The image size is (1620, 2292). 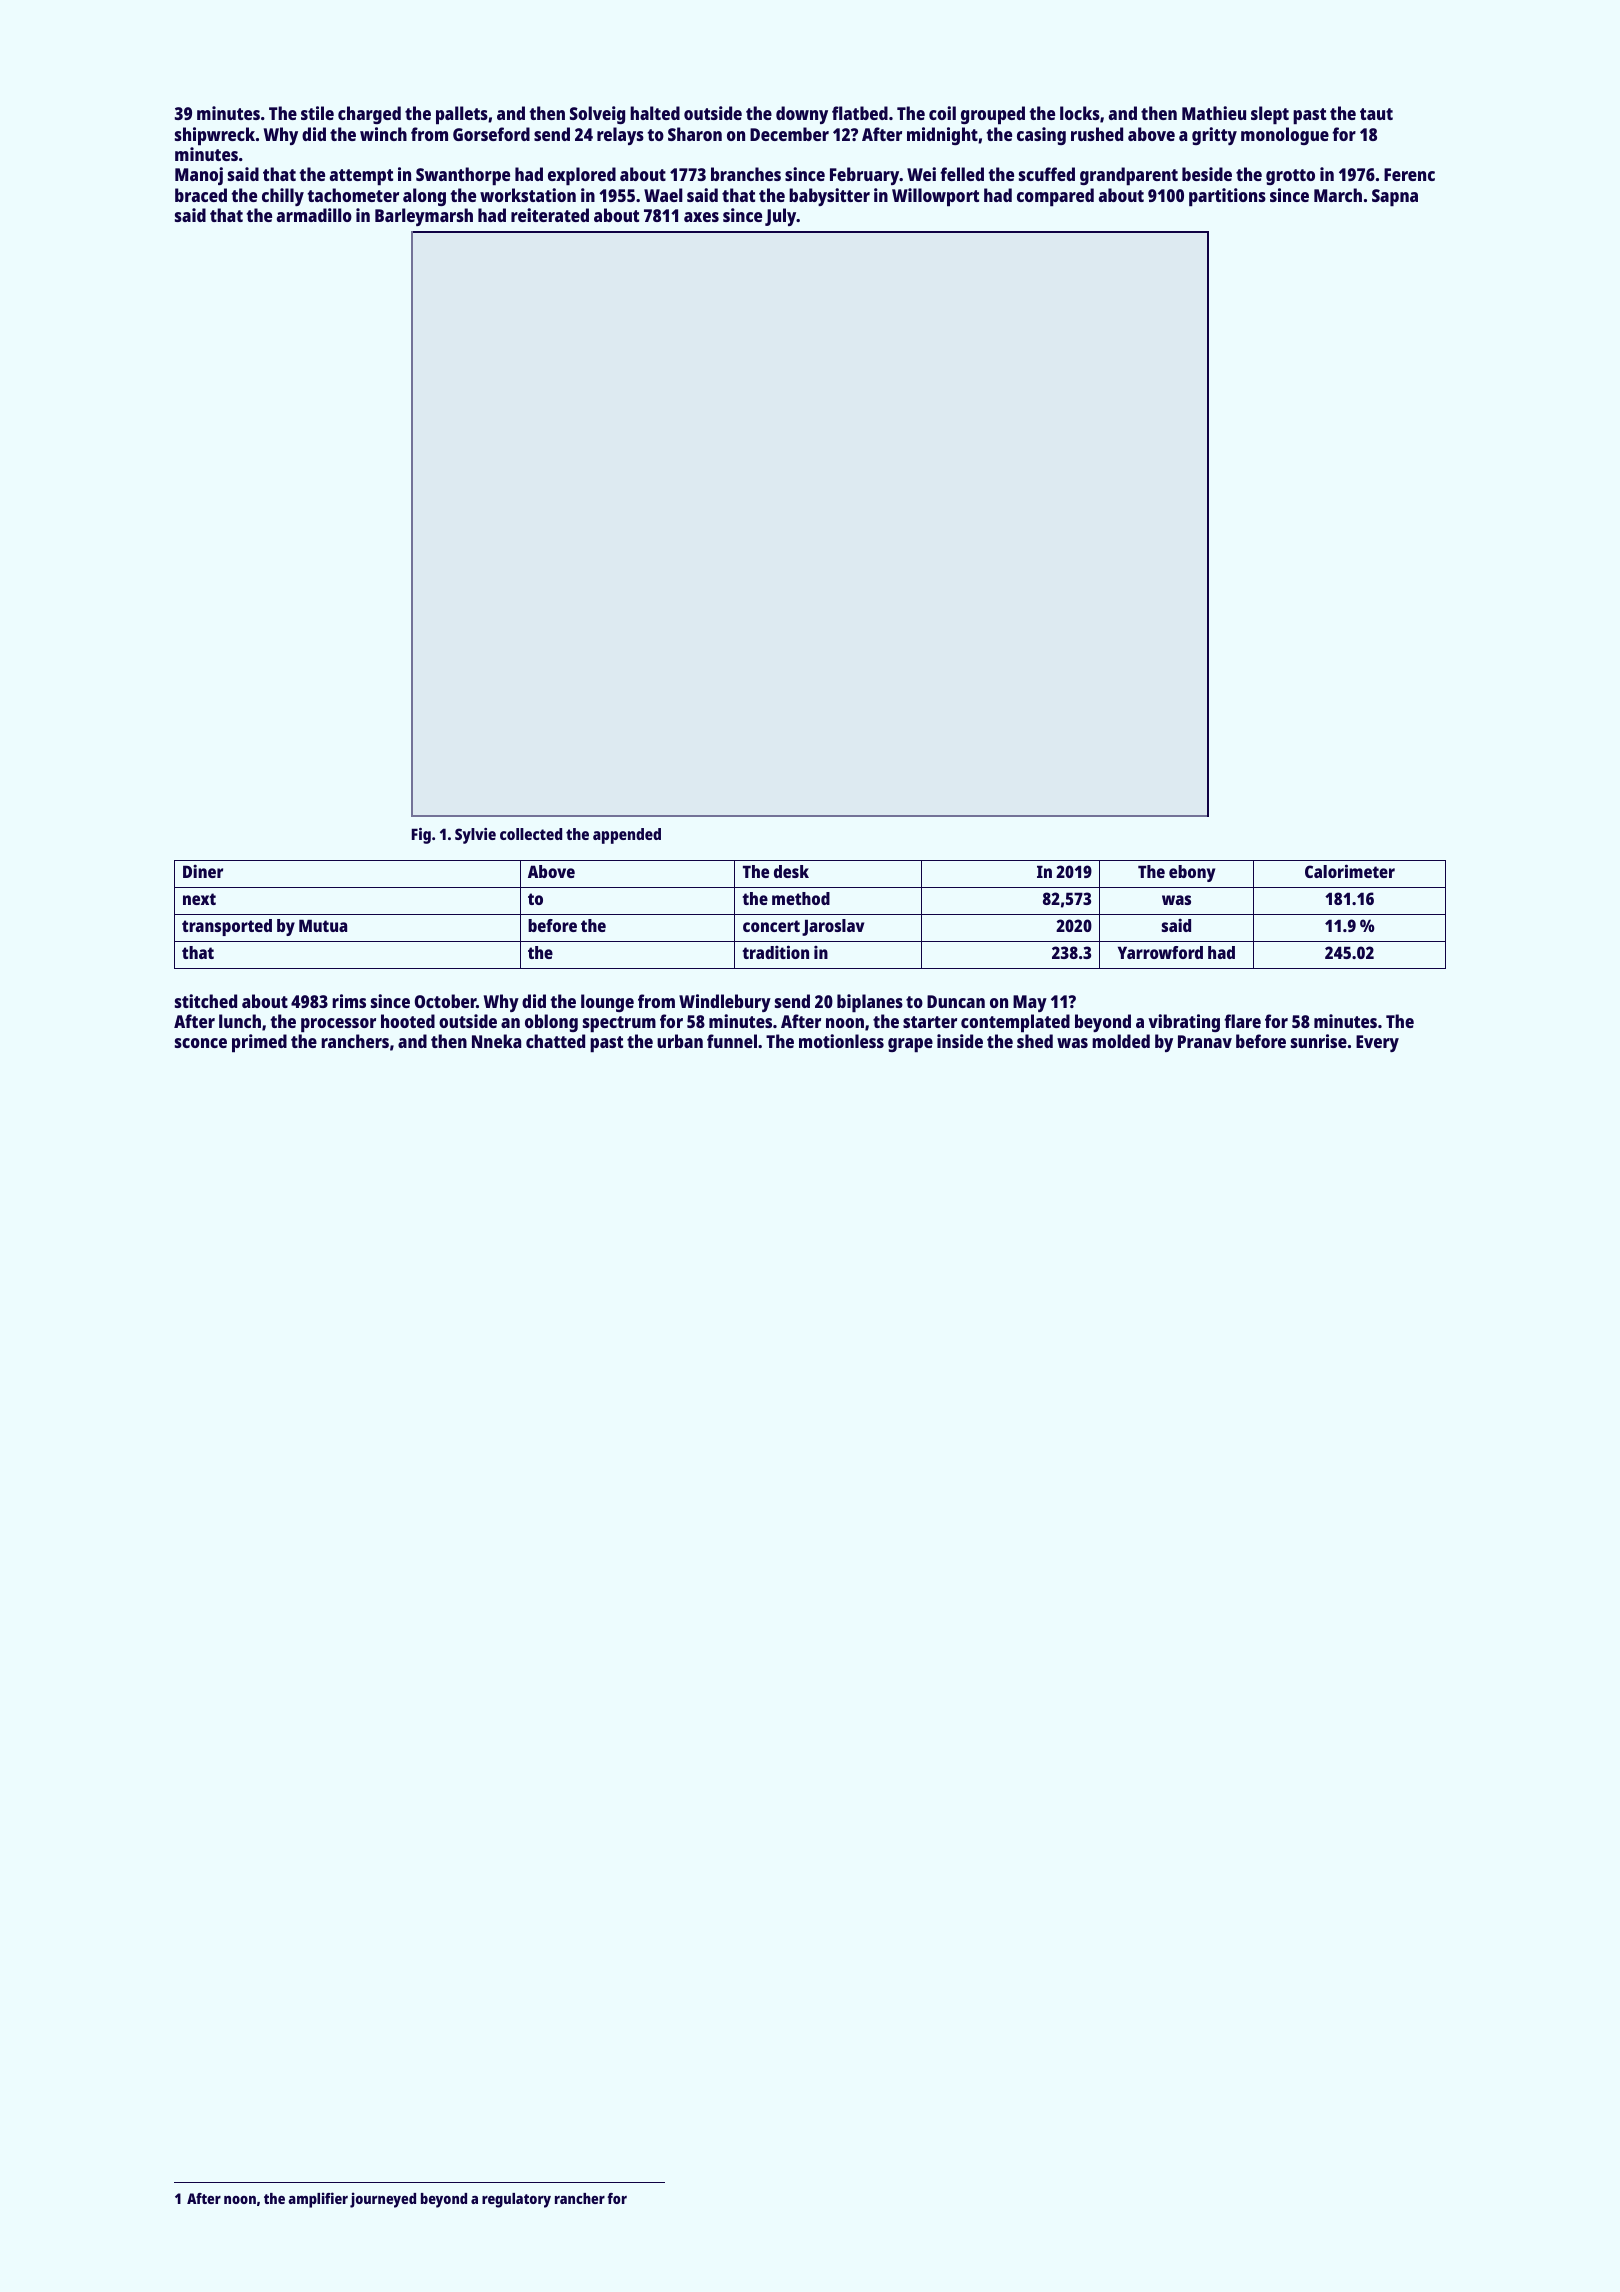 I want to click on regulatory, so click(x=516, y=2200).
